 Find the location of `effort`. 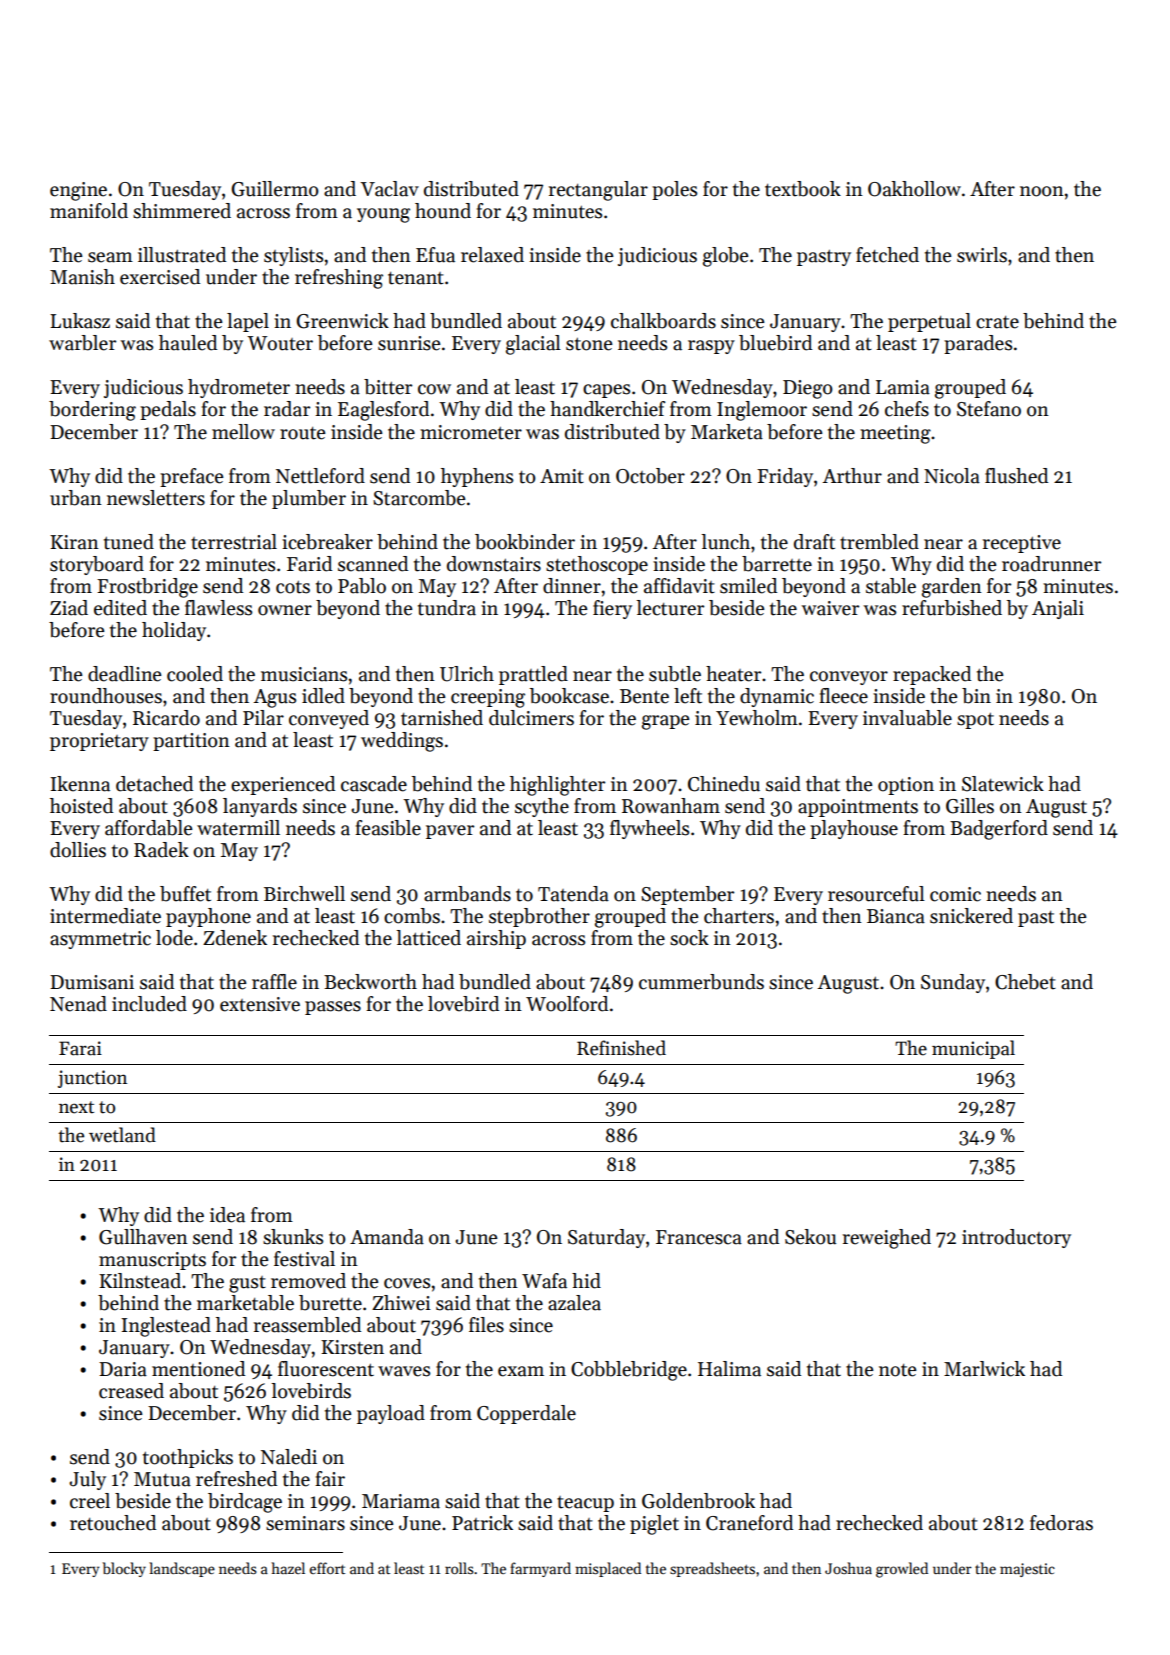

effort is located at coordinates (327, 1568).
